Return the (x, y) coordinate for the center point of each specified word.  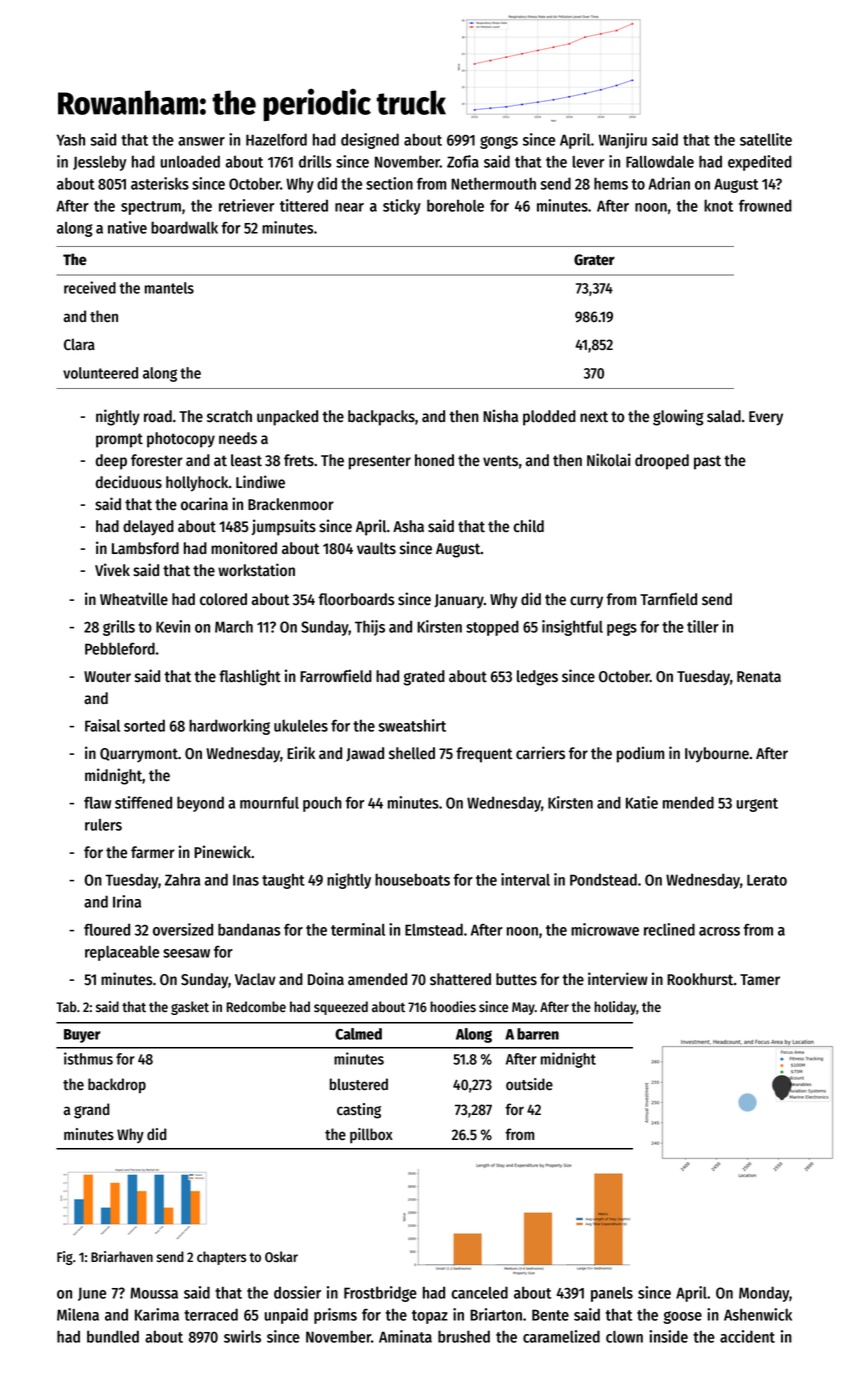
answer (201, 141)
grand (92, 1111)
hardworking (229, 727)
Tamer (760, 980)
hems (611, 183)
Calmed (358, 1034)
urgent (757, 805)
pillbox (371, 1136)
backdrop (117, 1086)
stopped (492, 628)
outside (529, 1084)
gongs (499, 142)
